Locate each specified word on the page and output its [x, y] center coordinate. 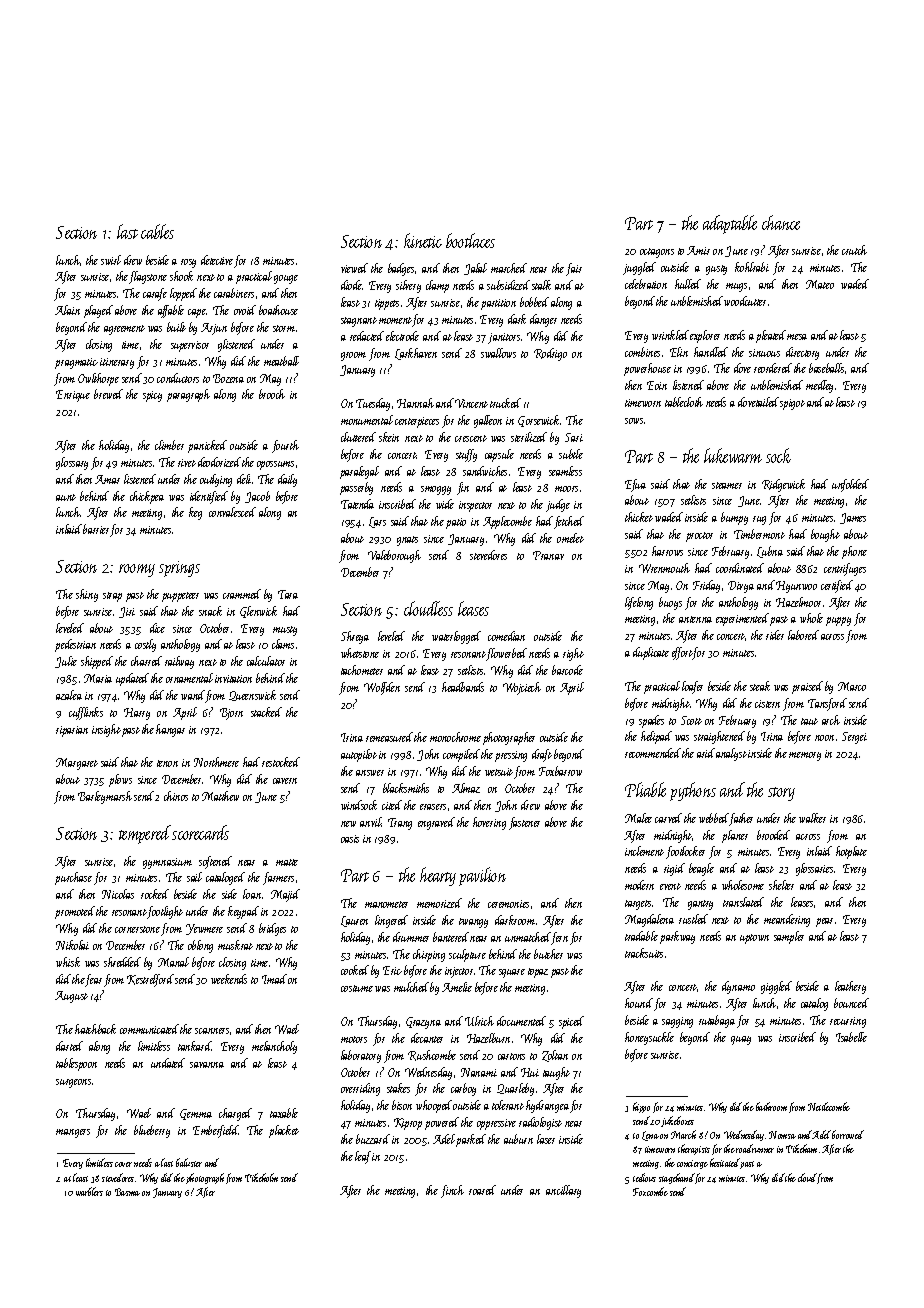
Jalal [475, 269]
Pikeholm [261, 1177]
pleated [771, 336]
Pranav [548, 555]
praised [807, 687]
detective [217, 260]
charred [146, 661]
